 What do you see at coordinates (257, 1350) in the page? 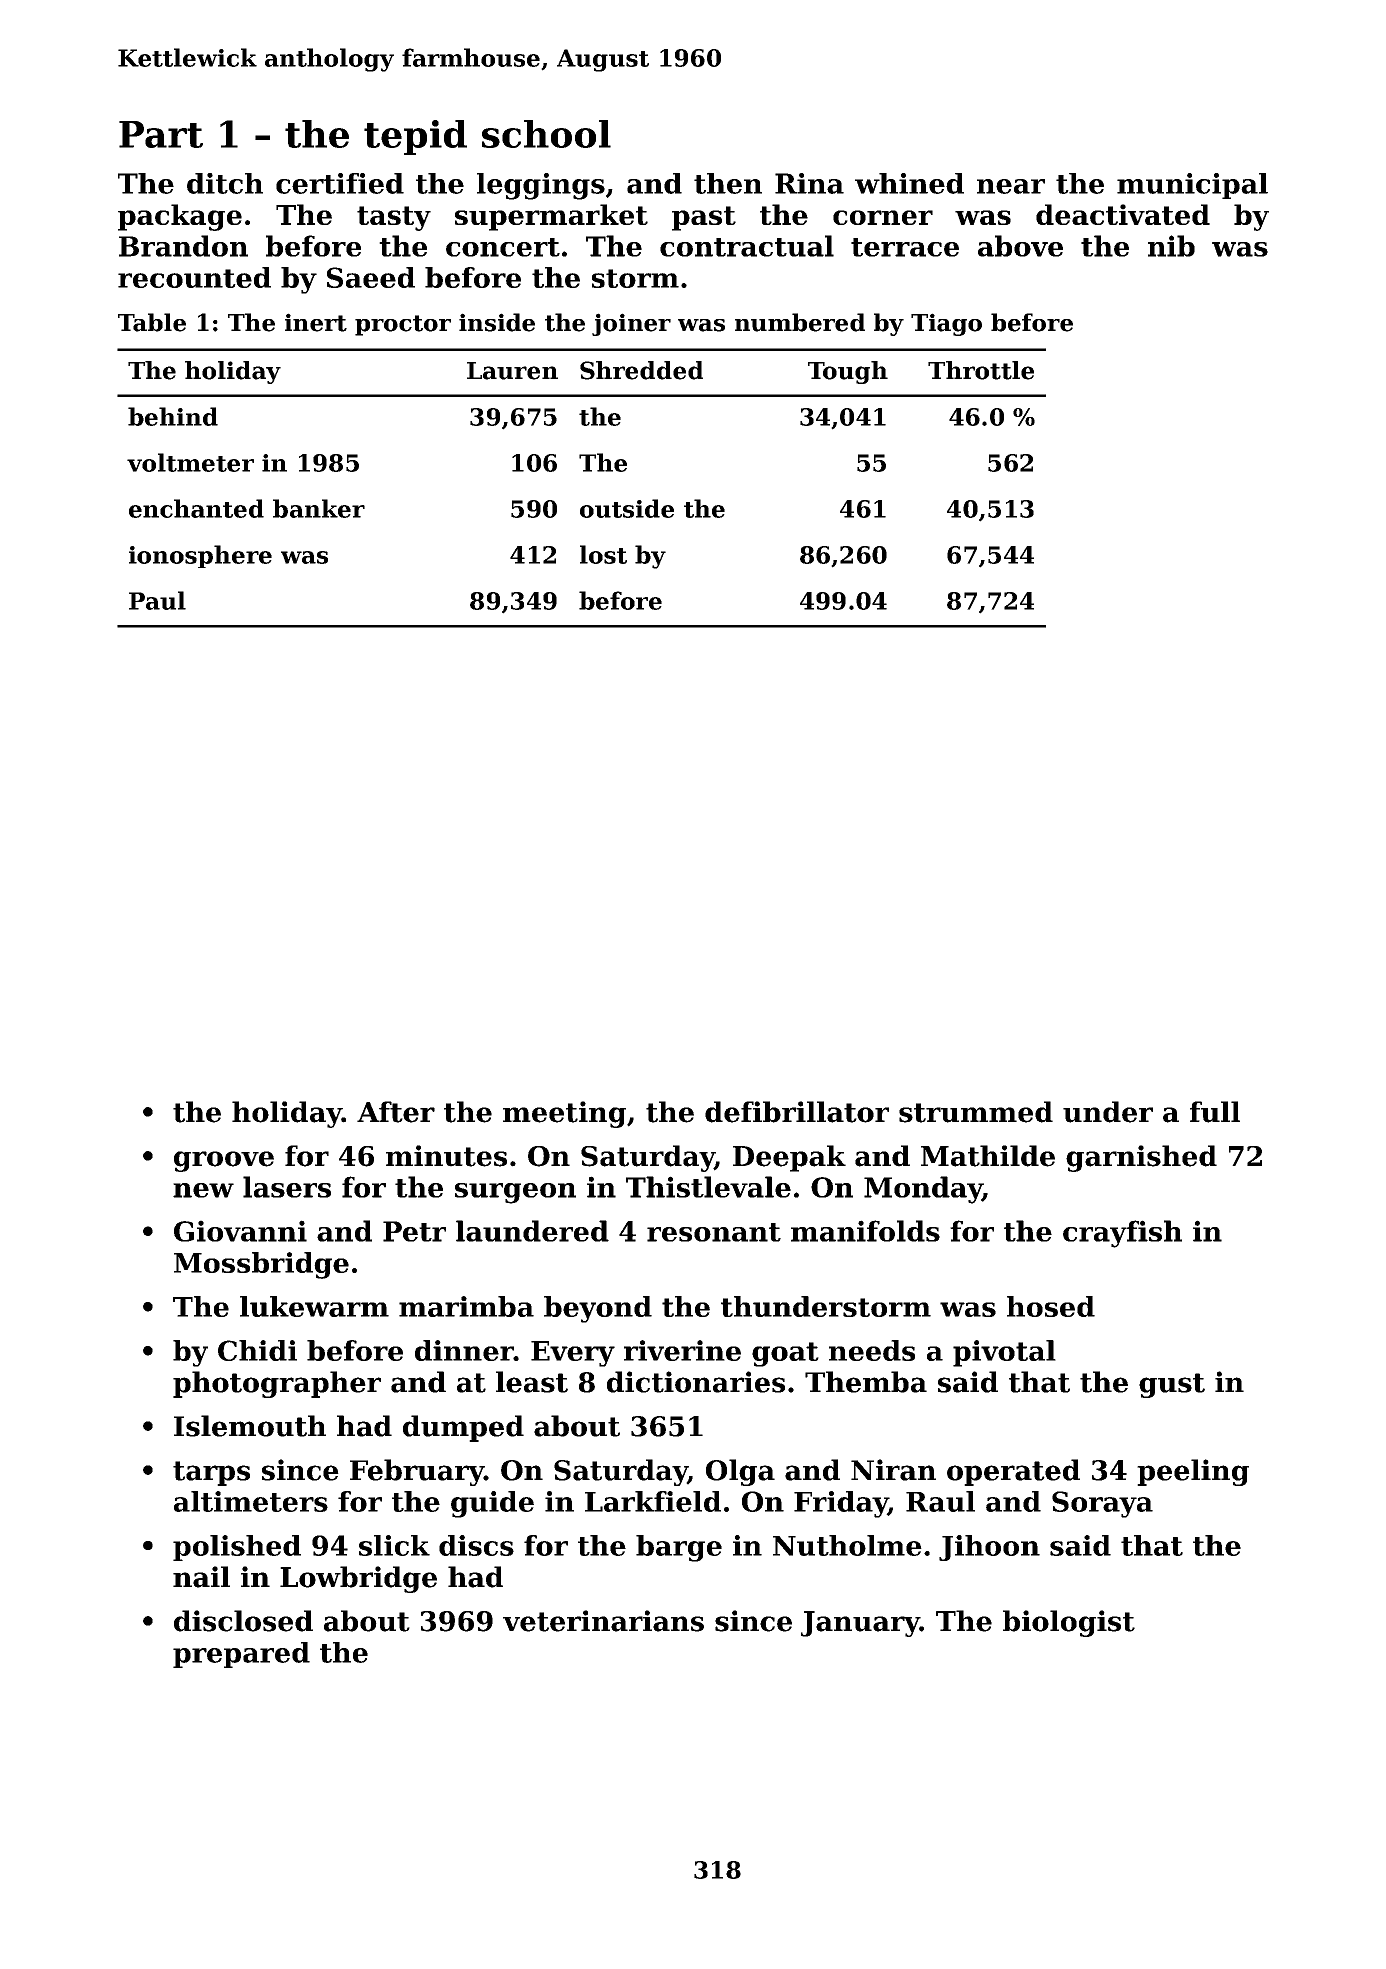
I see `Chidi` at bounding box center [257, 1350].
